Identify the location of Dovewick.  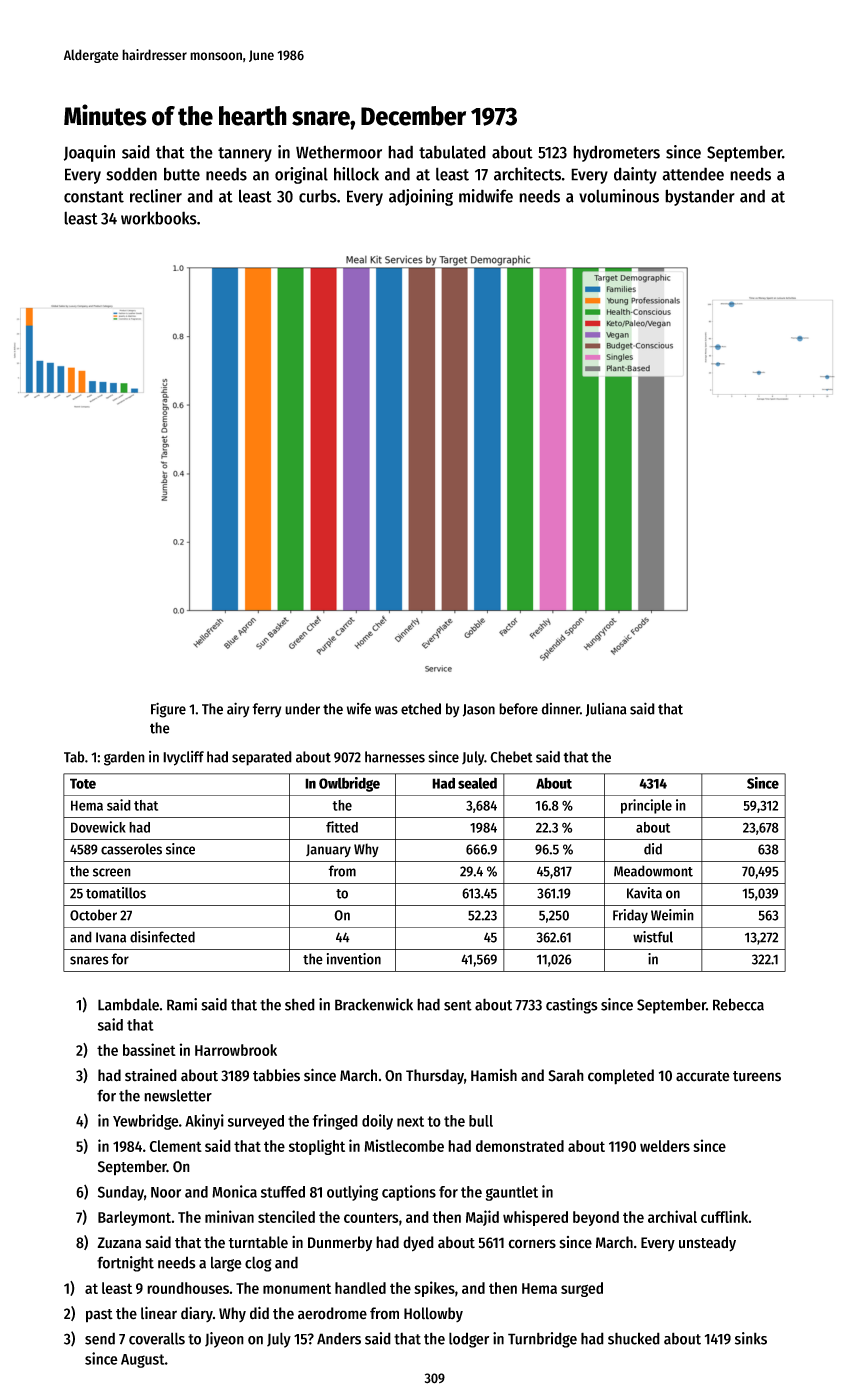
(98, 827).
